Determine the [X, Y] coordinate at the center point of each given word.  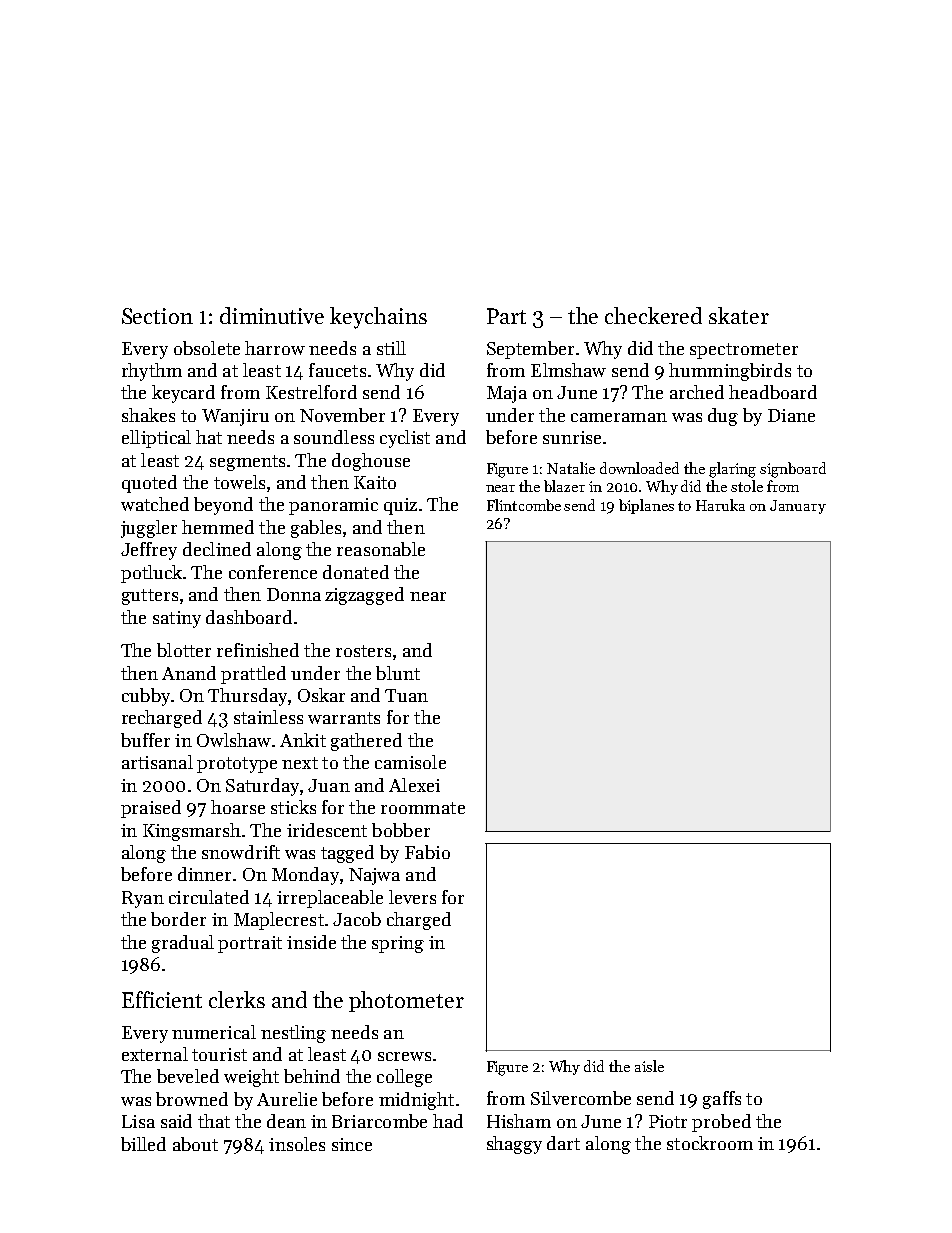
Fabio [427, 852]
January [798, 507]
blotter [184, 650]
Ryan [143, 899]
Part [506, 316]
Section [157, 316]
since [352, 1144]
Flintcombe [524, 505]
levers [412, 897]
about [195, 1144]
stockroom [710, 1143]
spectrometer [744, 351]
